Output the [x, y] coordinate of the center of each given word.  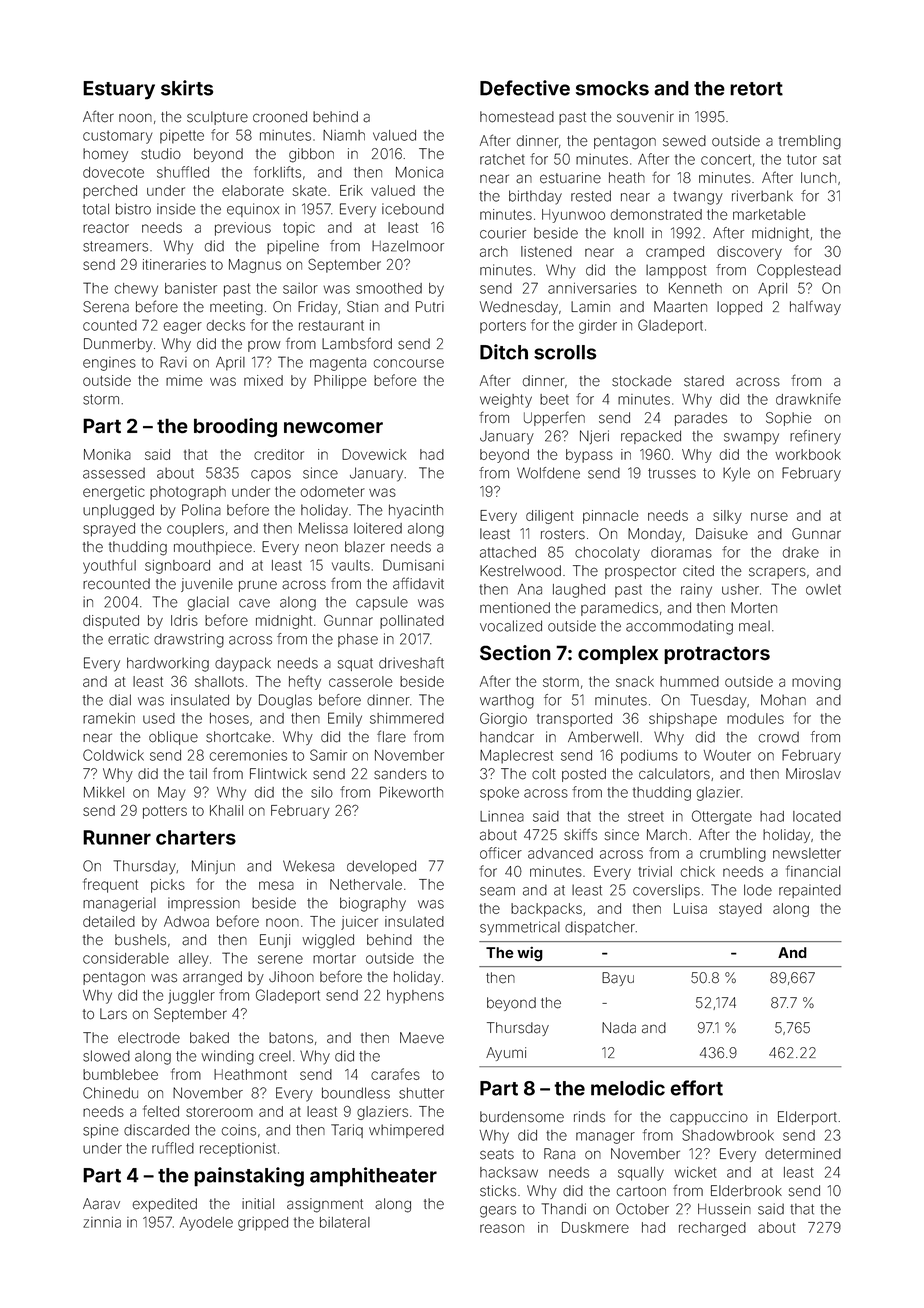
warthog [507, 701]
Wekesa [308, 866]
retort [756, 89]
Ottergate [722, 817]
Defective [525, 88]
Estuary [119, 90]
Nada [619, 1028]
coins [239, 1130]
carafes [395, 1074]
